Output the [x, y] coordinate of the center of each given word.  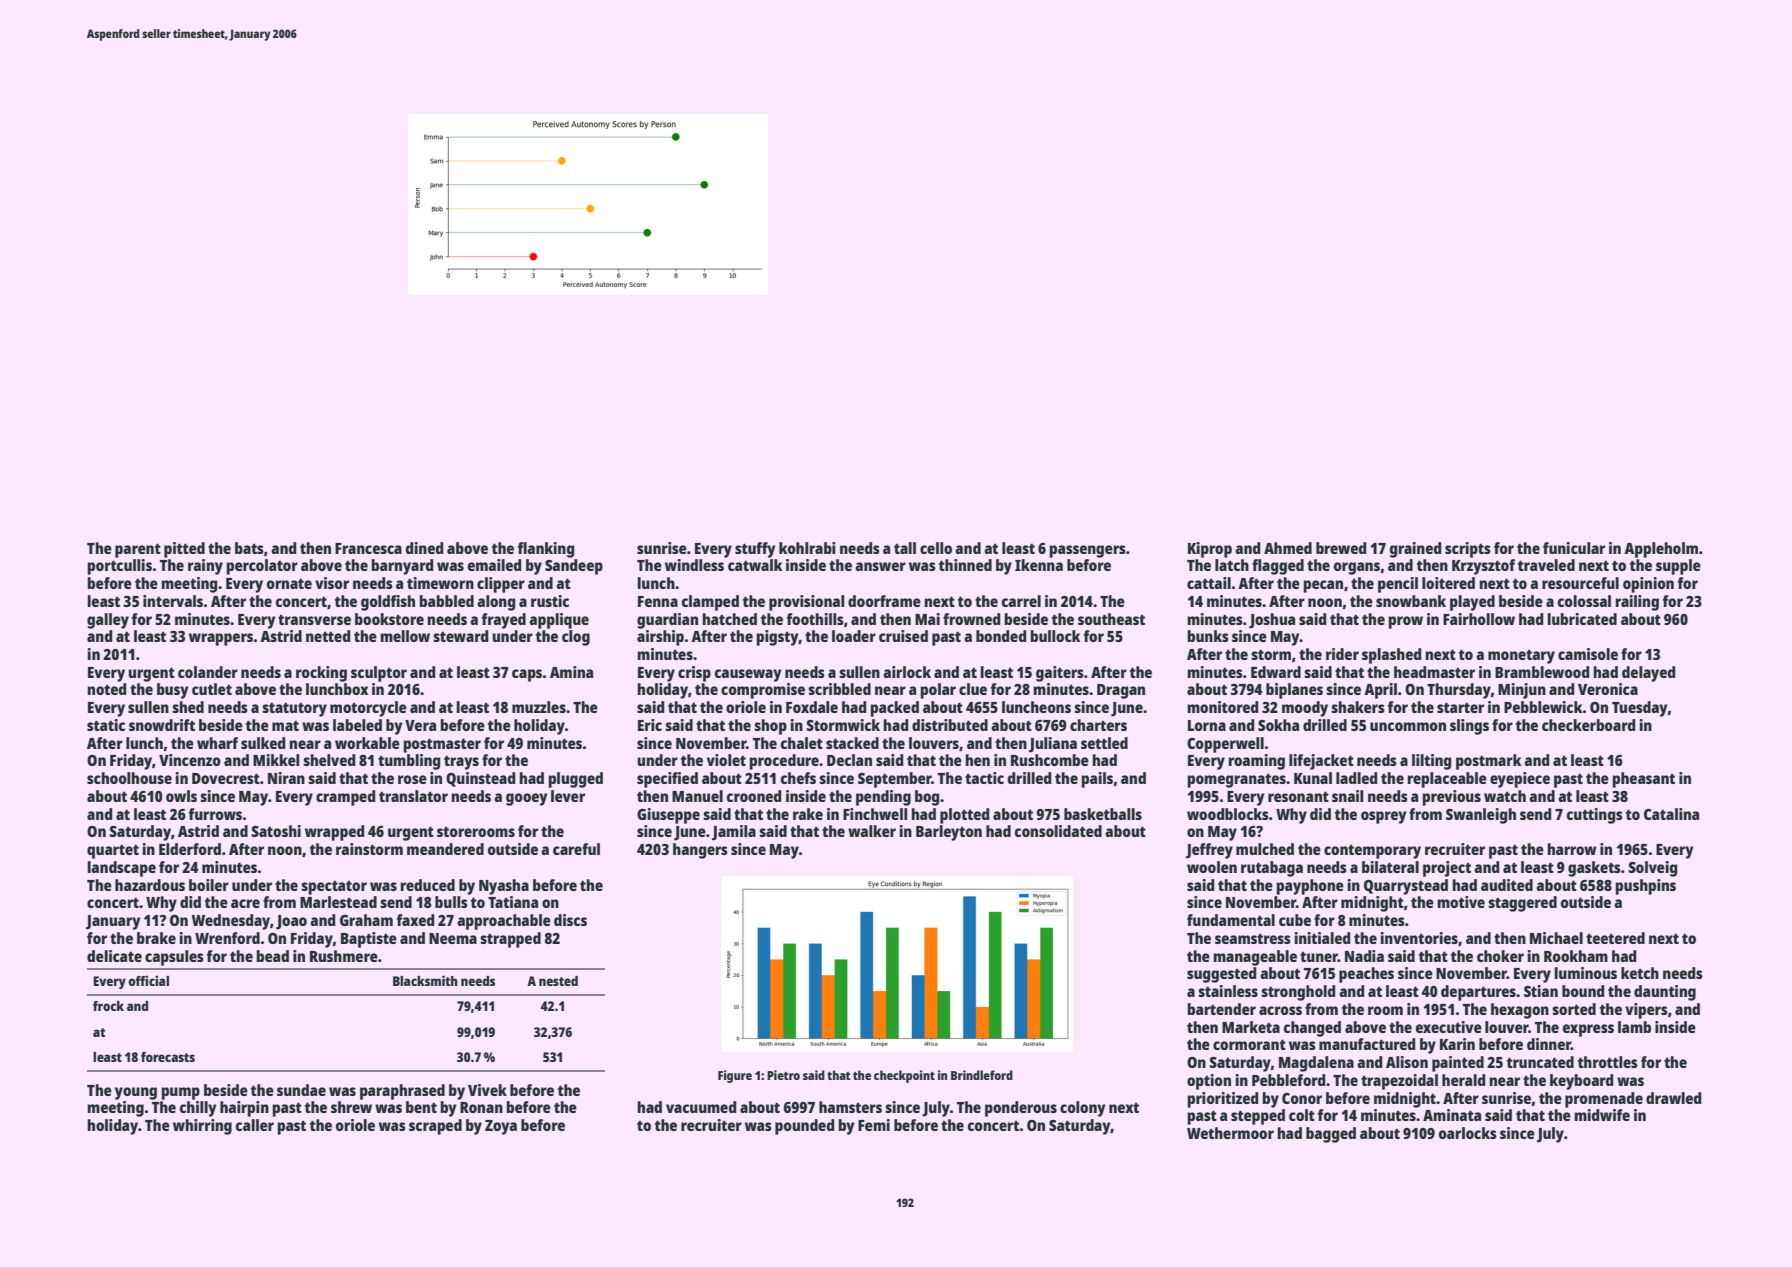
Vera [420, 725]
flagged [1278, 567]
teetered [1615, 938]
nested [558, 981]
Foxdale [812, 707]
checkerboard [1588, 725]
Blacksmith [425, 980]
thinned [965, 565]
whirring [202, 1127]
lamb [1634, 1027]
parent [138, 550]
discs [570, 920]
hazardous [150, 885]
